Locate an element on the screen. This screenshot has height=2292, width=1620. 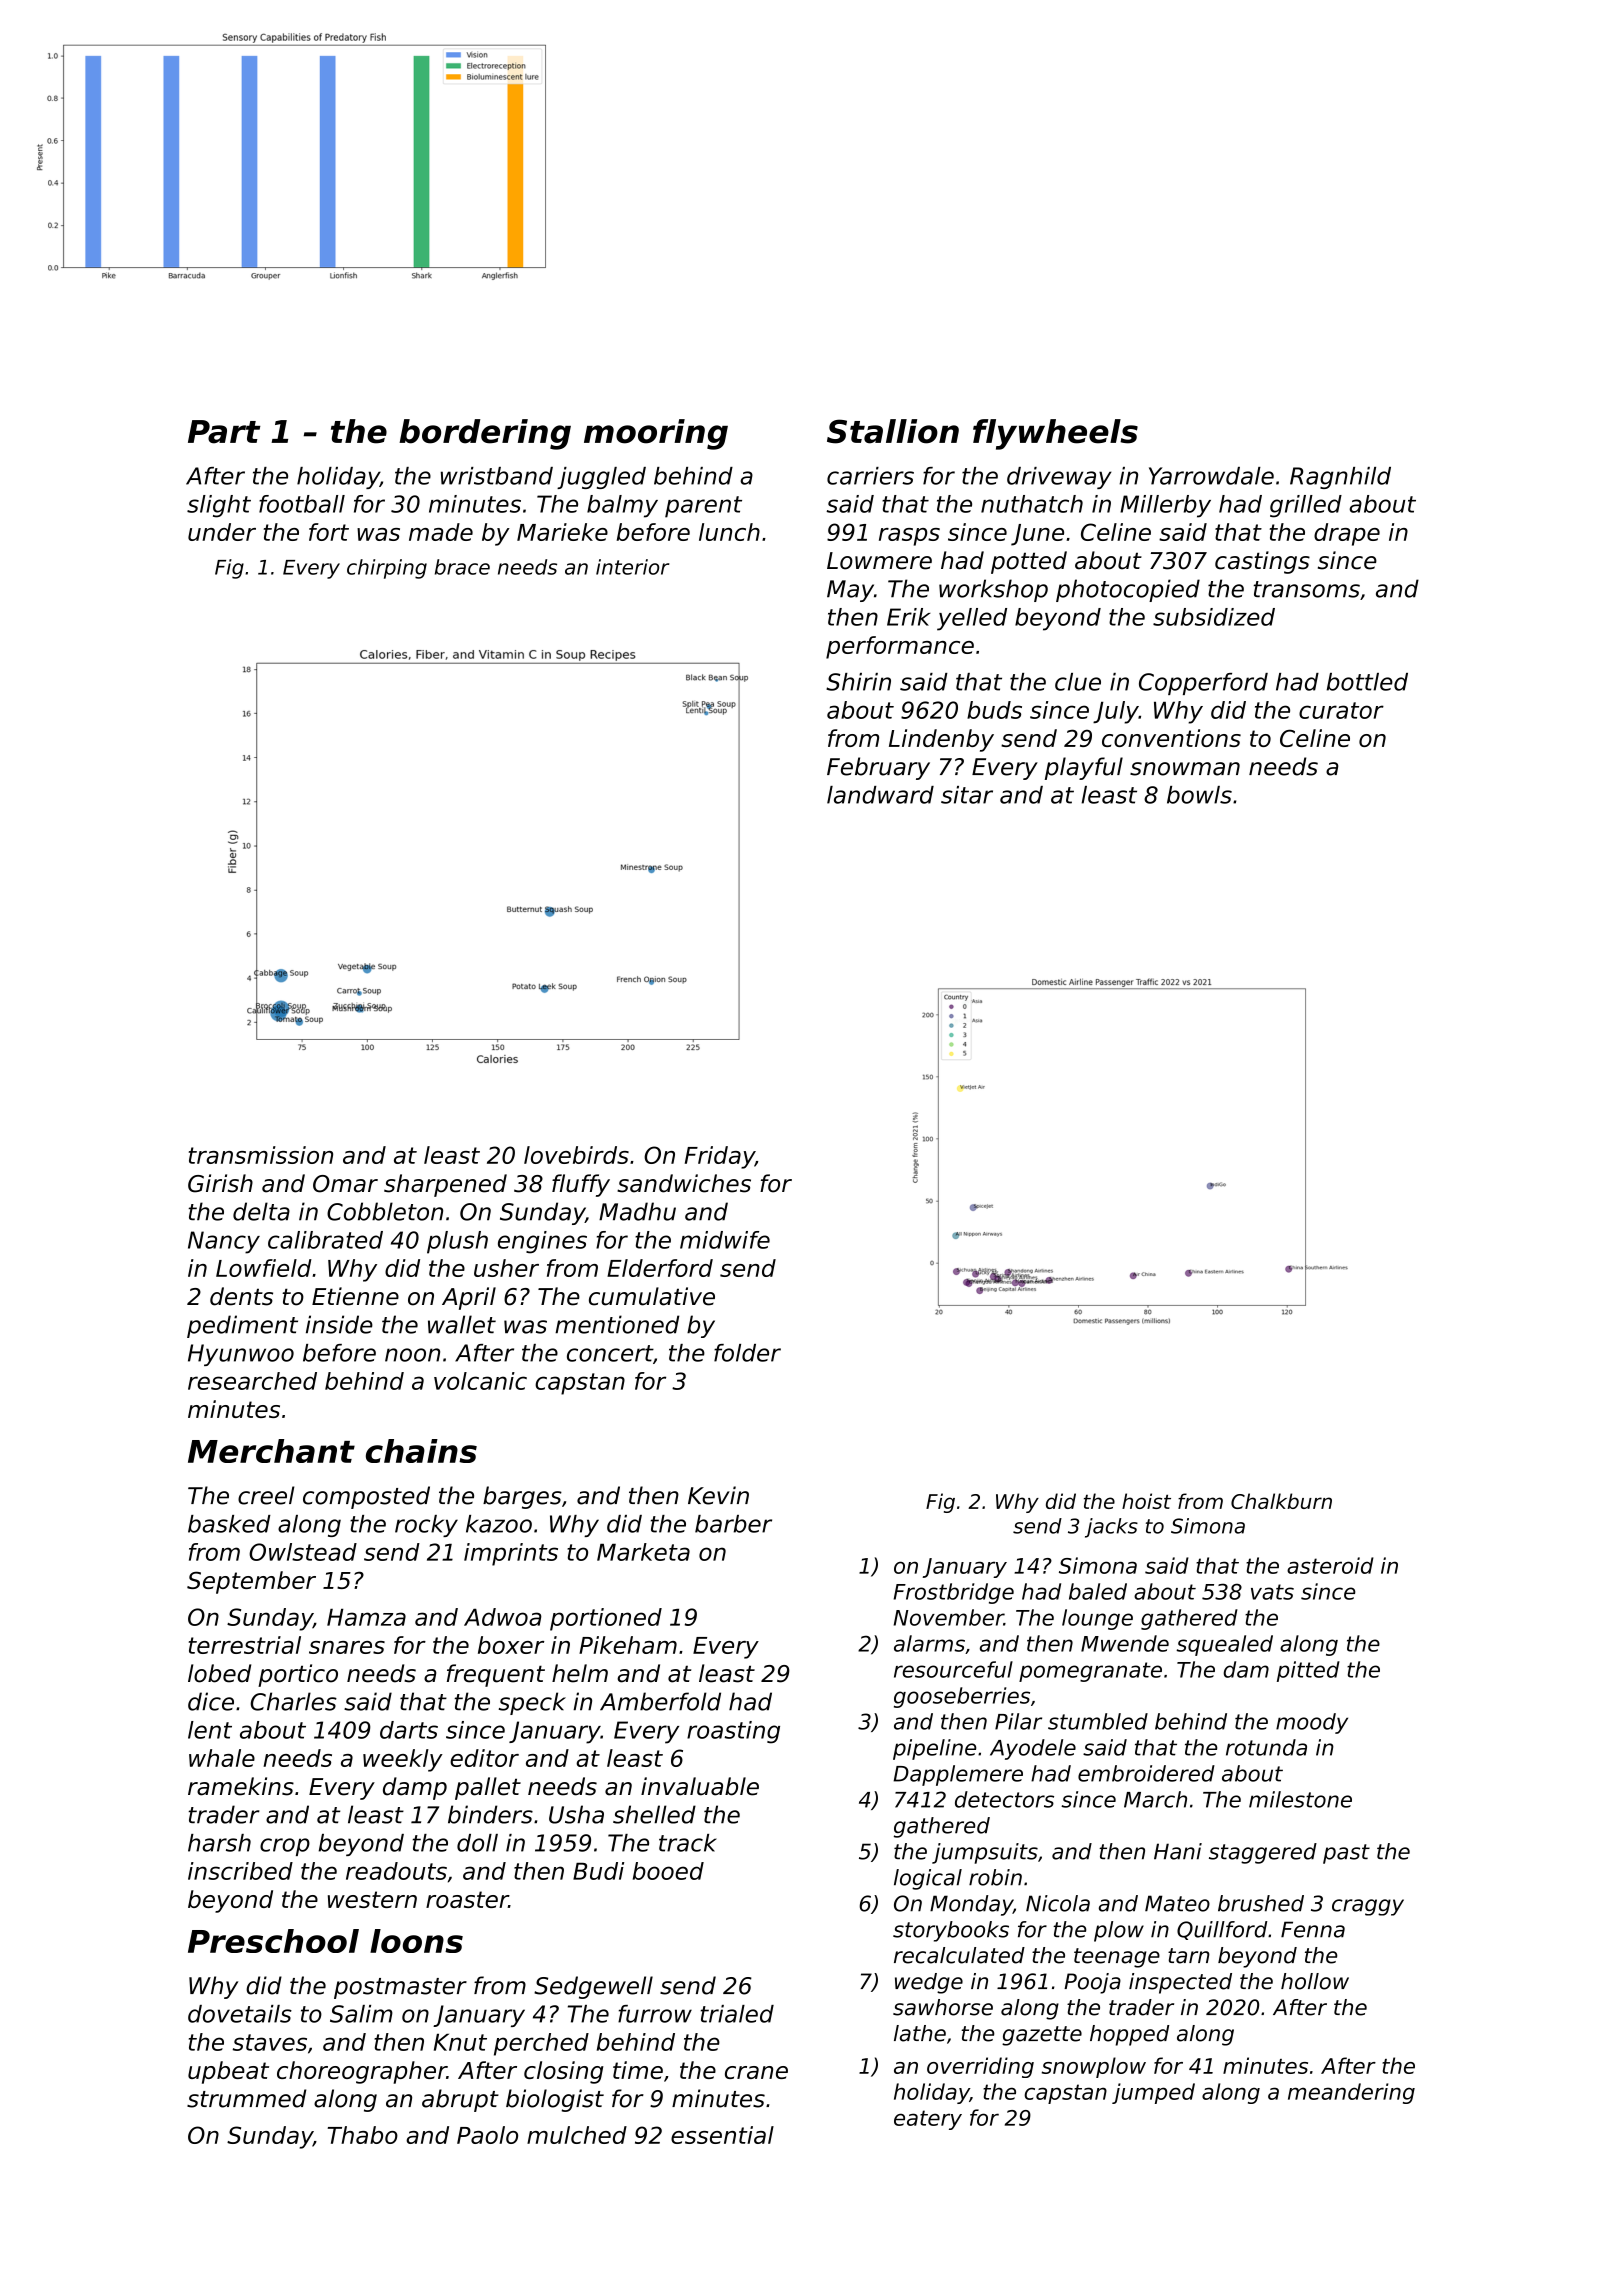
imprints is located at coordinates (511, 1554).
